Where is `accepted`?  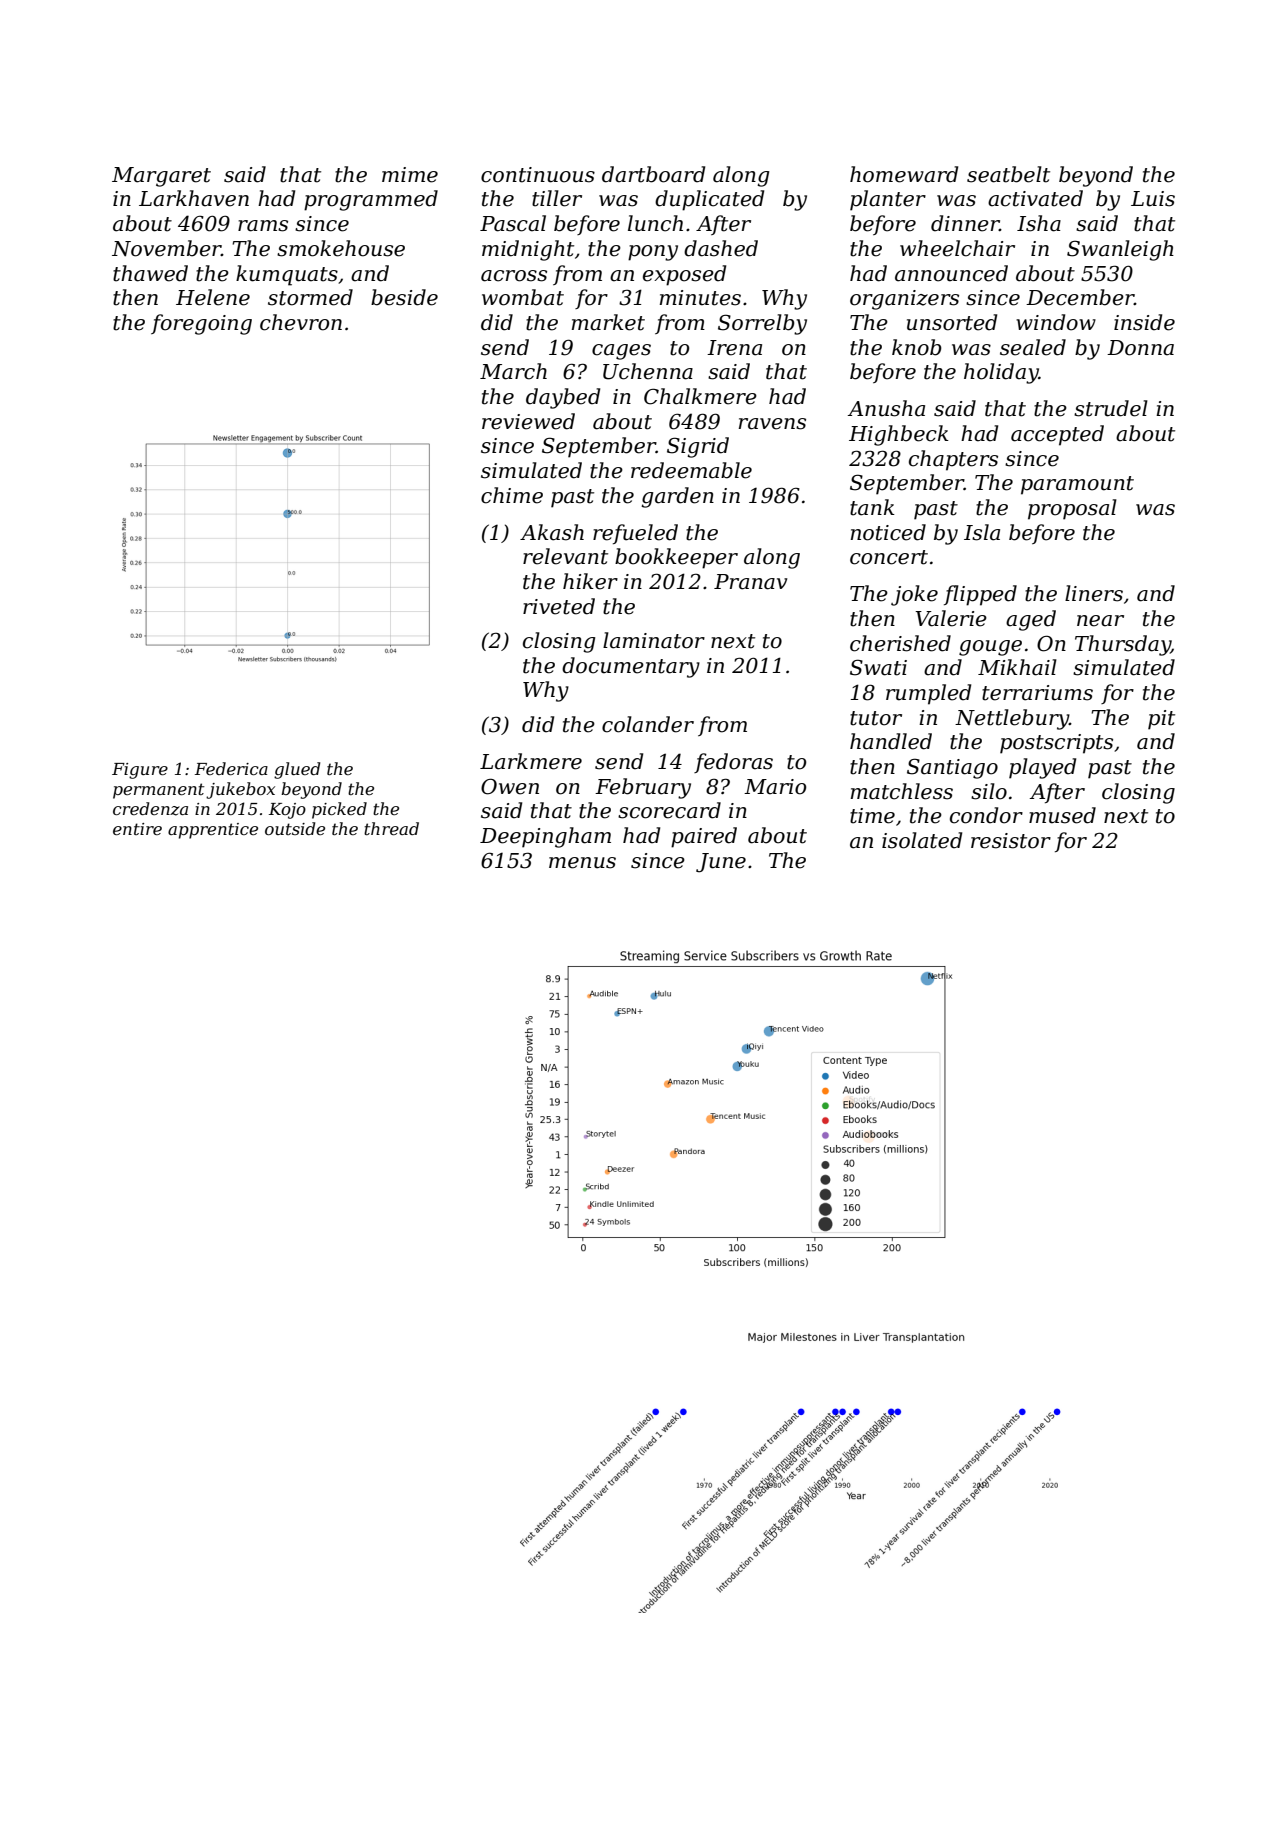 accepted is located at coordinates (1057, 435).
